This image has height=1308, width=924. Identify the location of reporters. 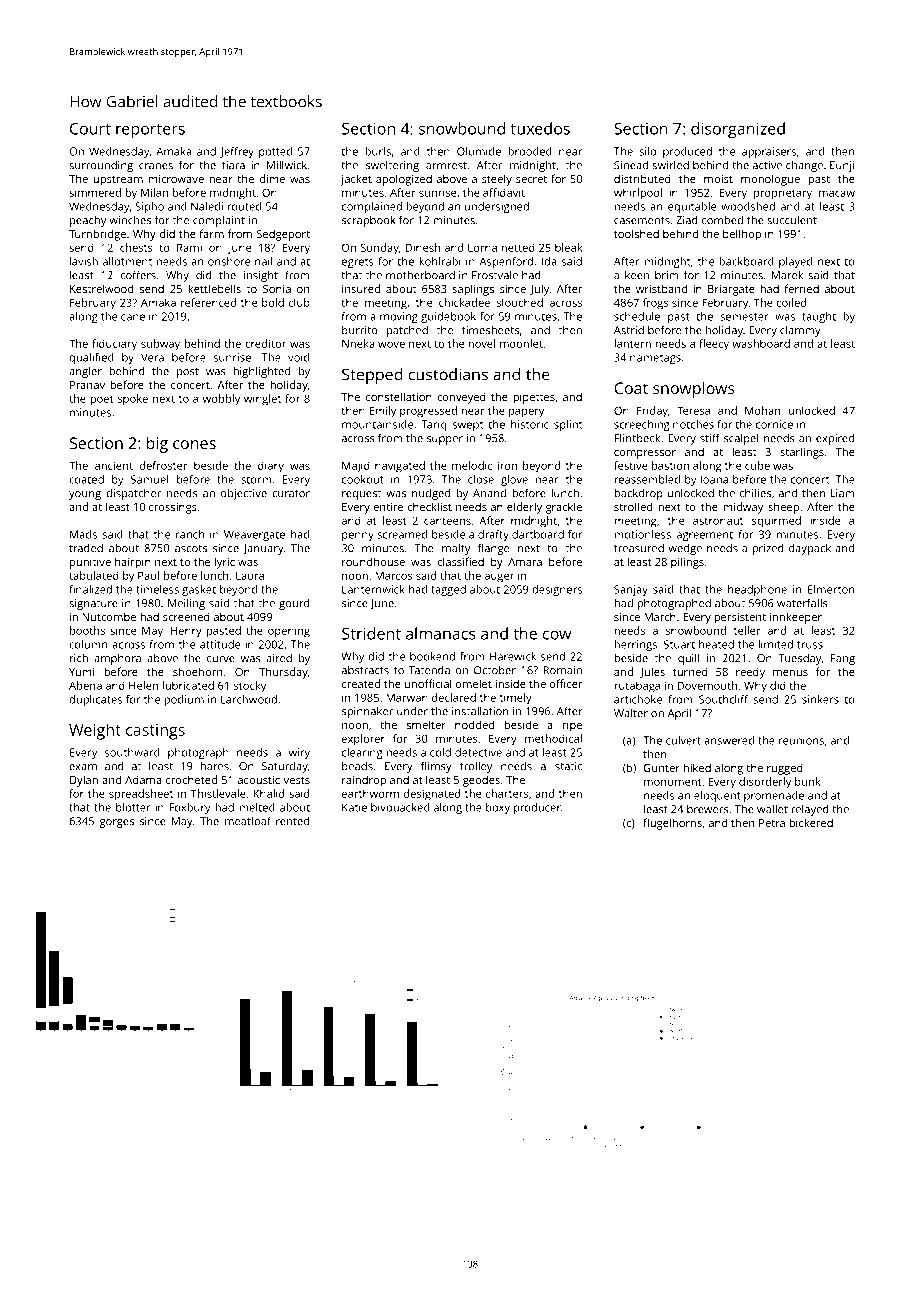
(150, 131).
